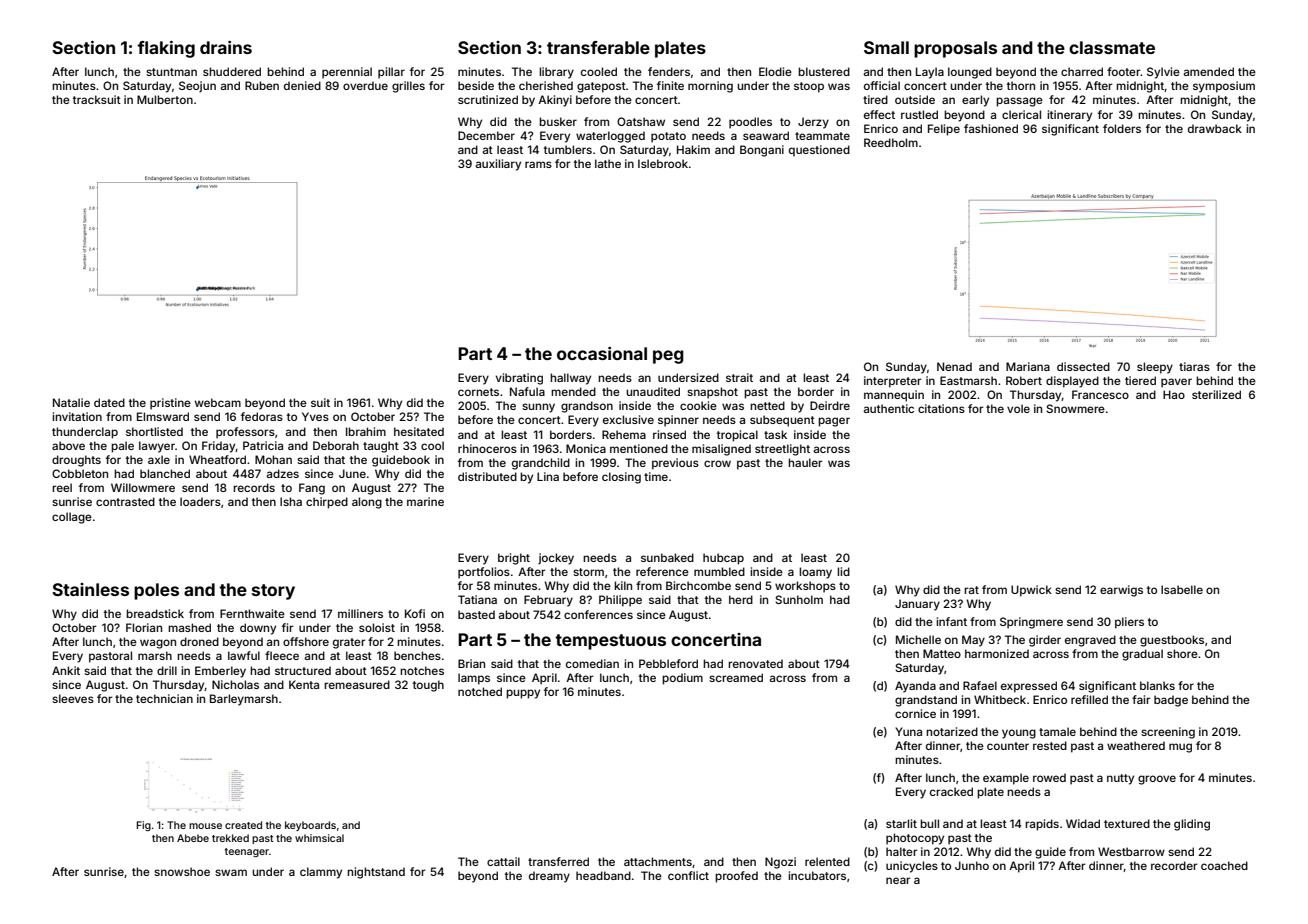  Describe the element at coordinates (476, 85) in the screenshot. I see `beside` at that location.
